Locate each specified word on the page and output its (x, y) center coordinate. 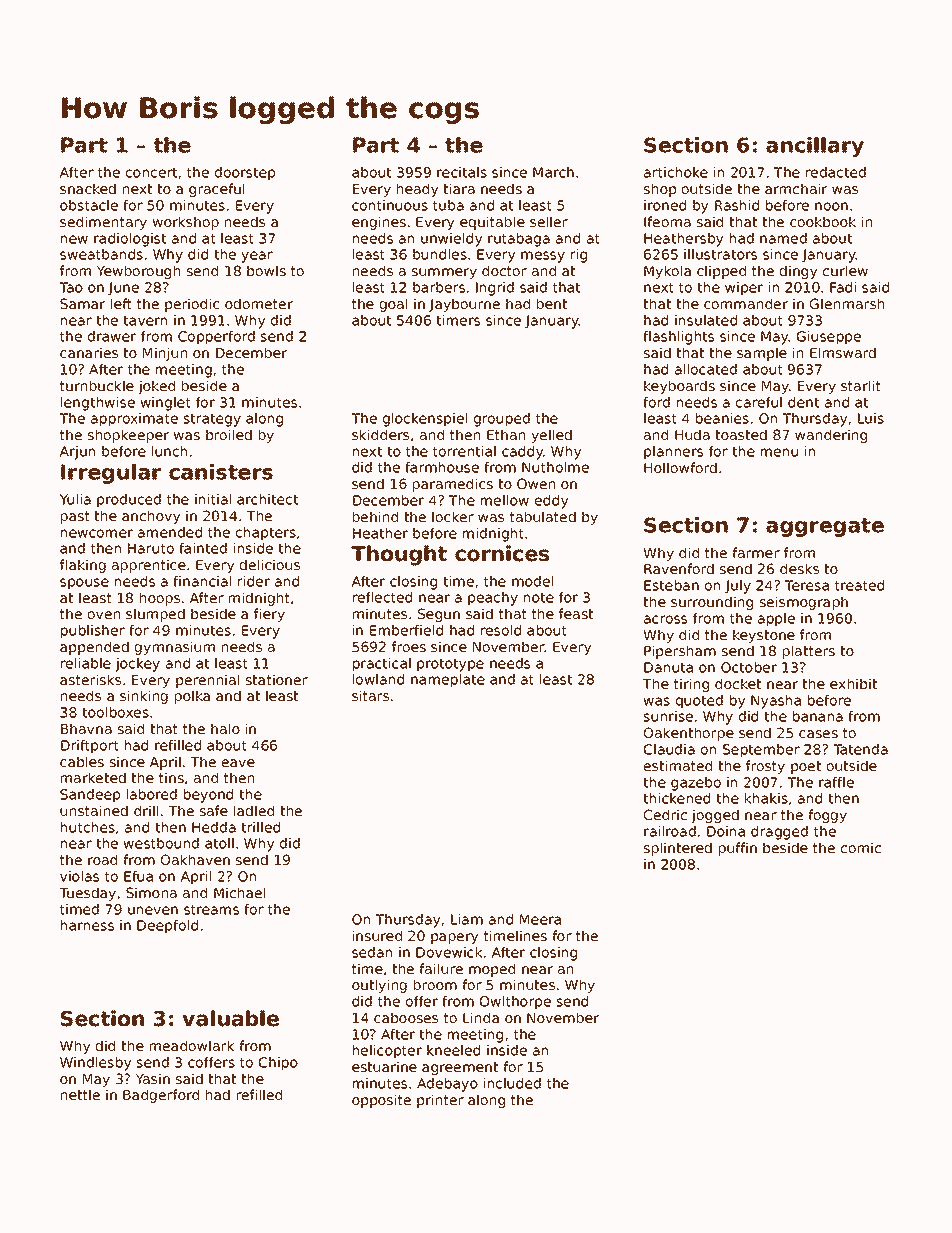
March (553, 172)
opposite (381, 1101)
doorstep (245, 174)
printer (440, 1101)
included (512, 1083)
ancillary (815, 147)
